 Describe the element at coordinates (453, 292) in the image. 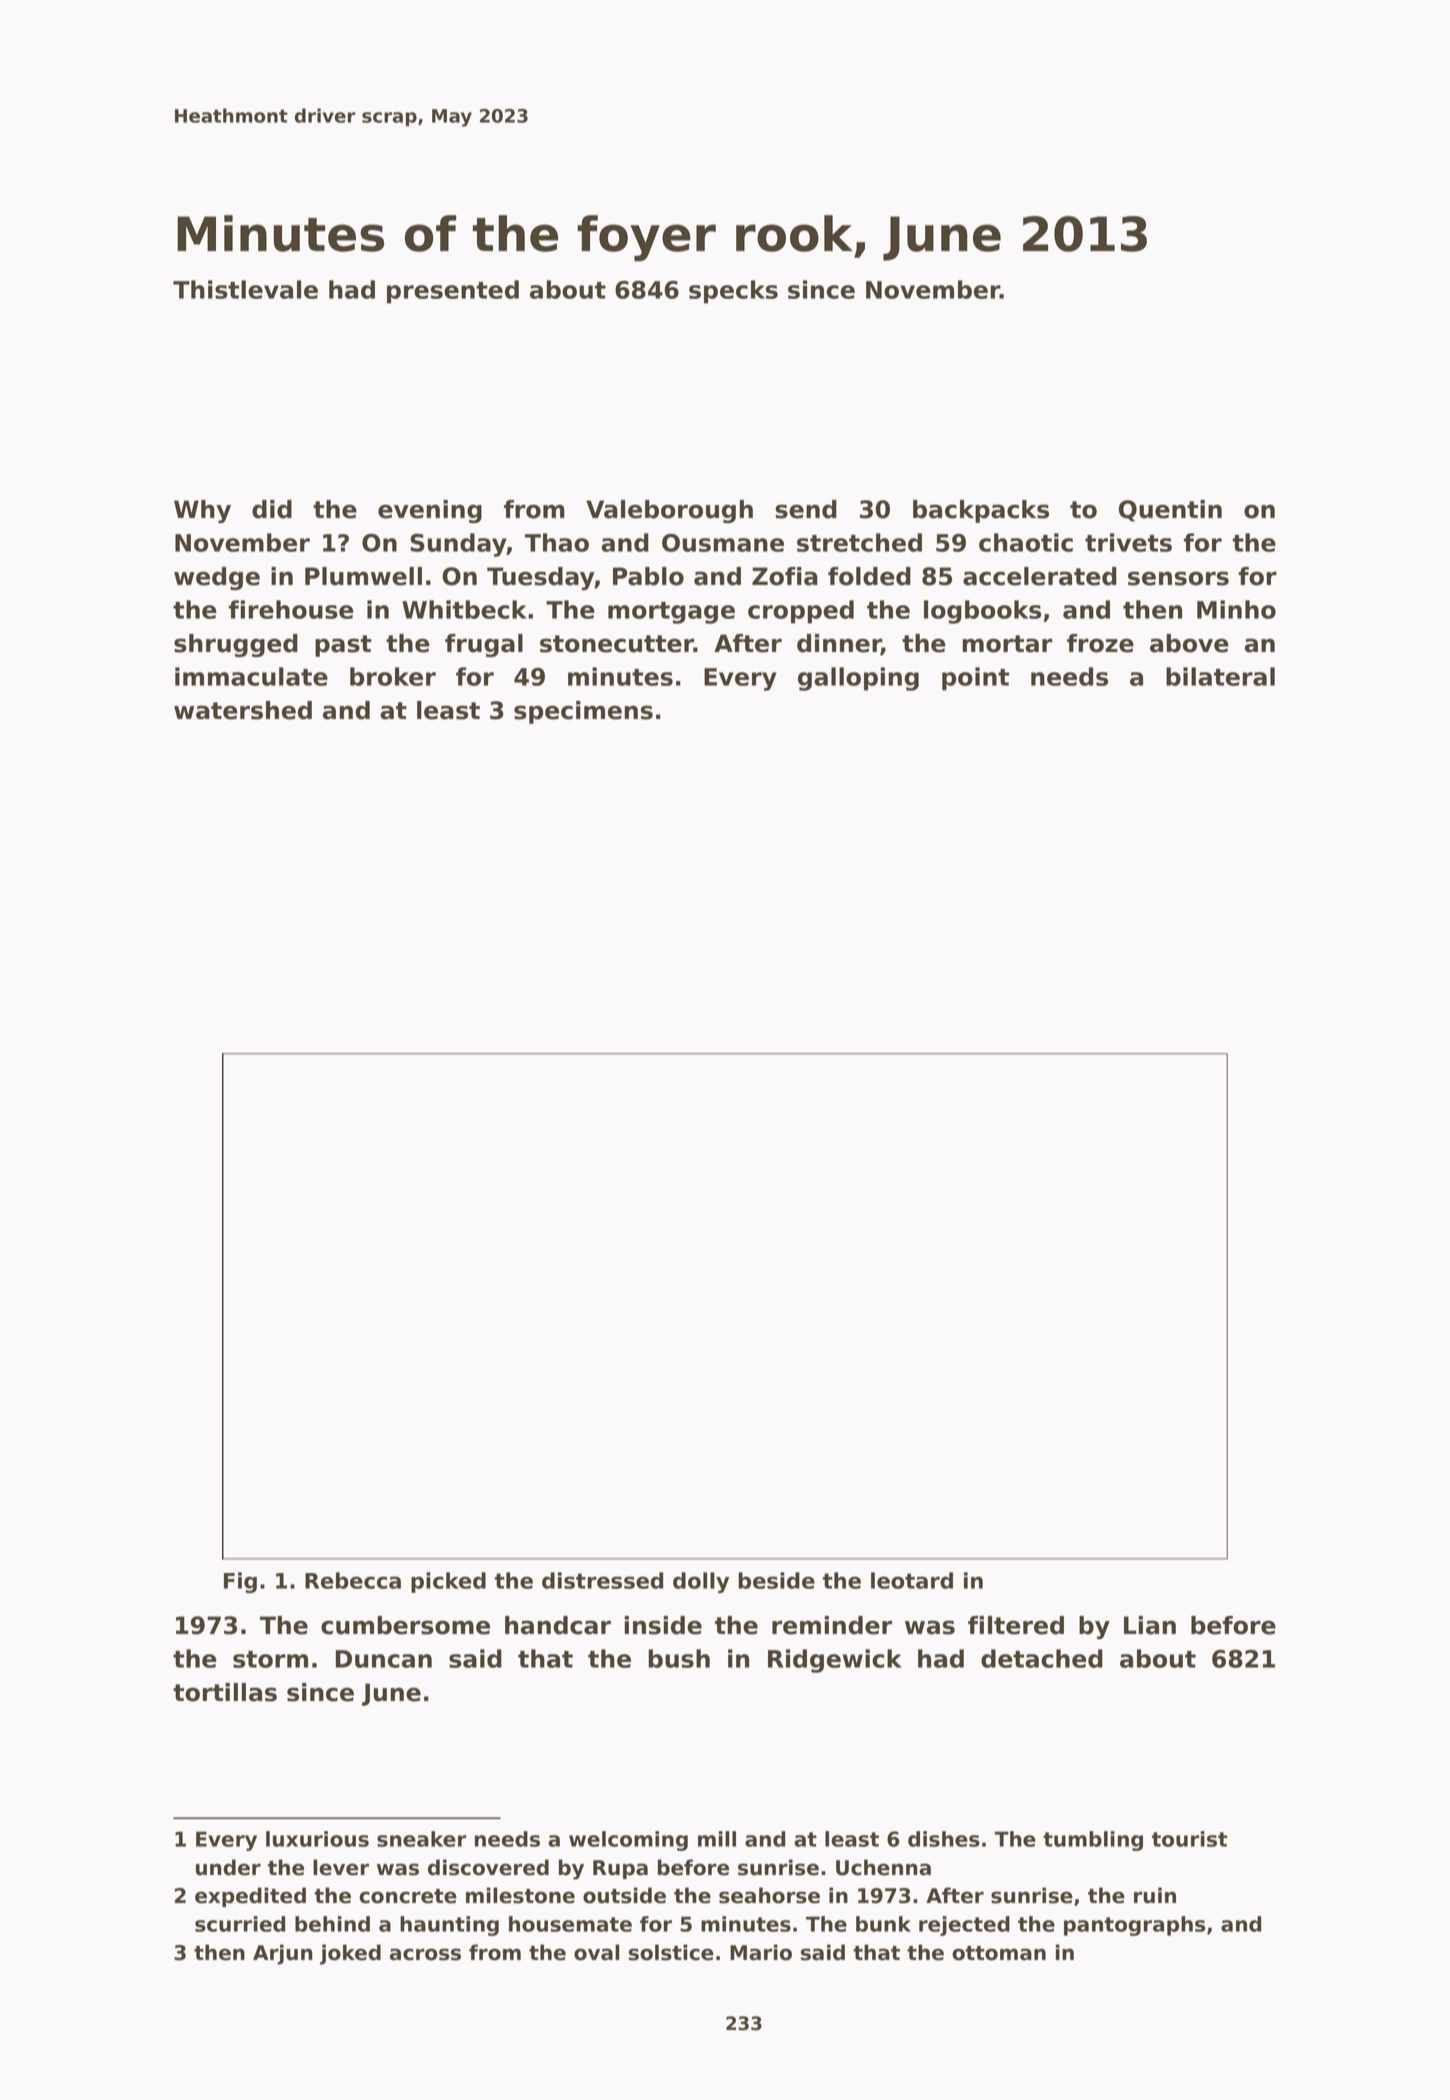

I see `presented` at that location.
